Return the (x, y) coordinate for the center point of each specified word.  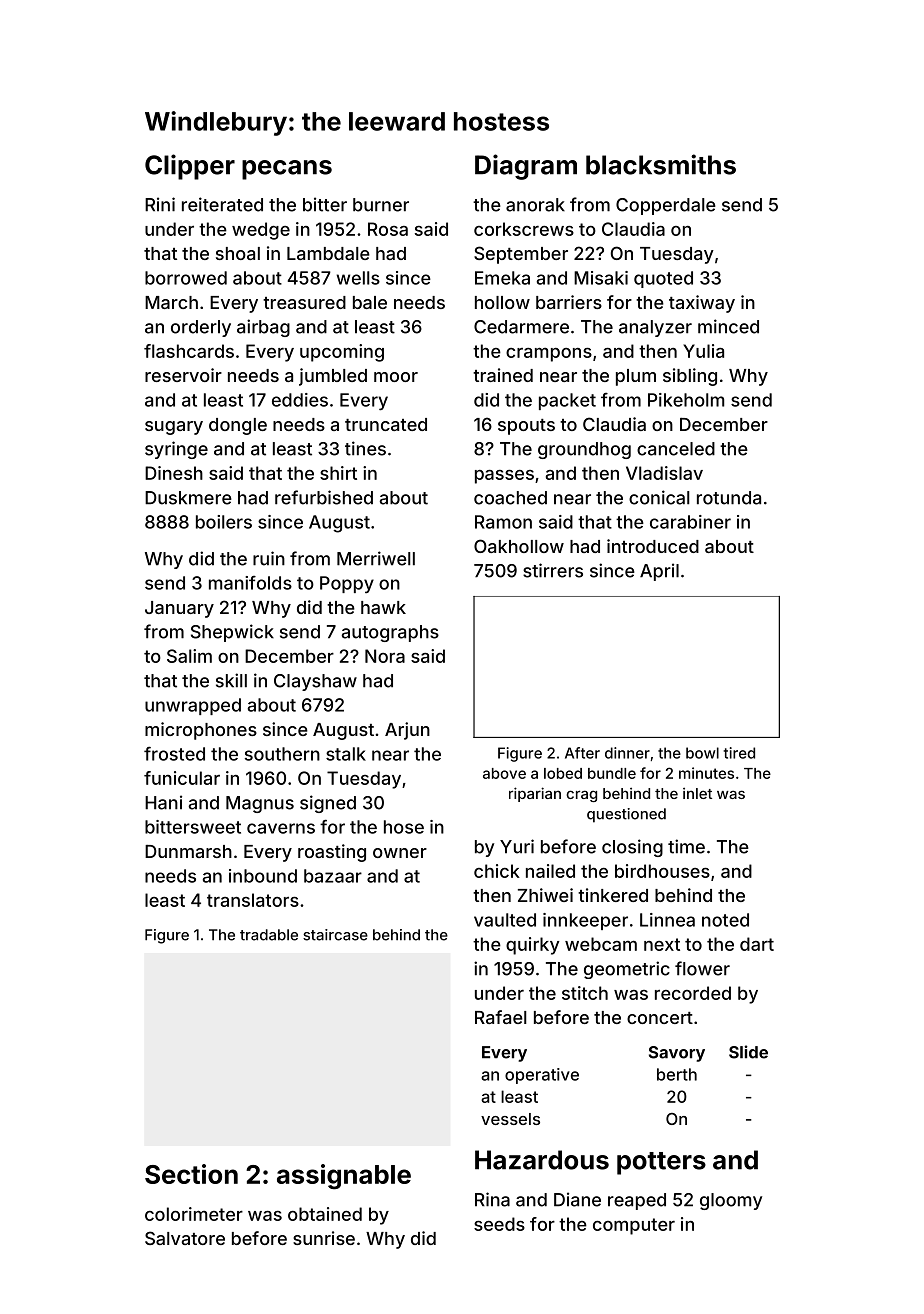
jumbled (333, 377)
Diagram (526, 167)
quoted (663, 279)
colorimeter (194, 1214)
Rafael (501, 1017)
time (686, 846)
